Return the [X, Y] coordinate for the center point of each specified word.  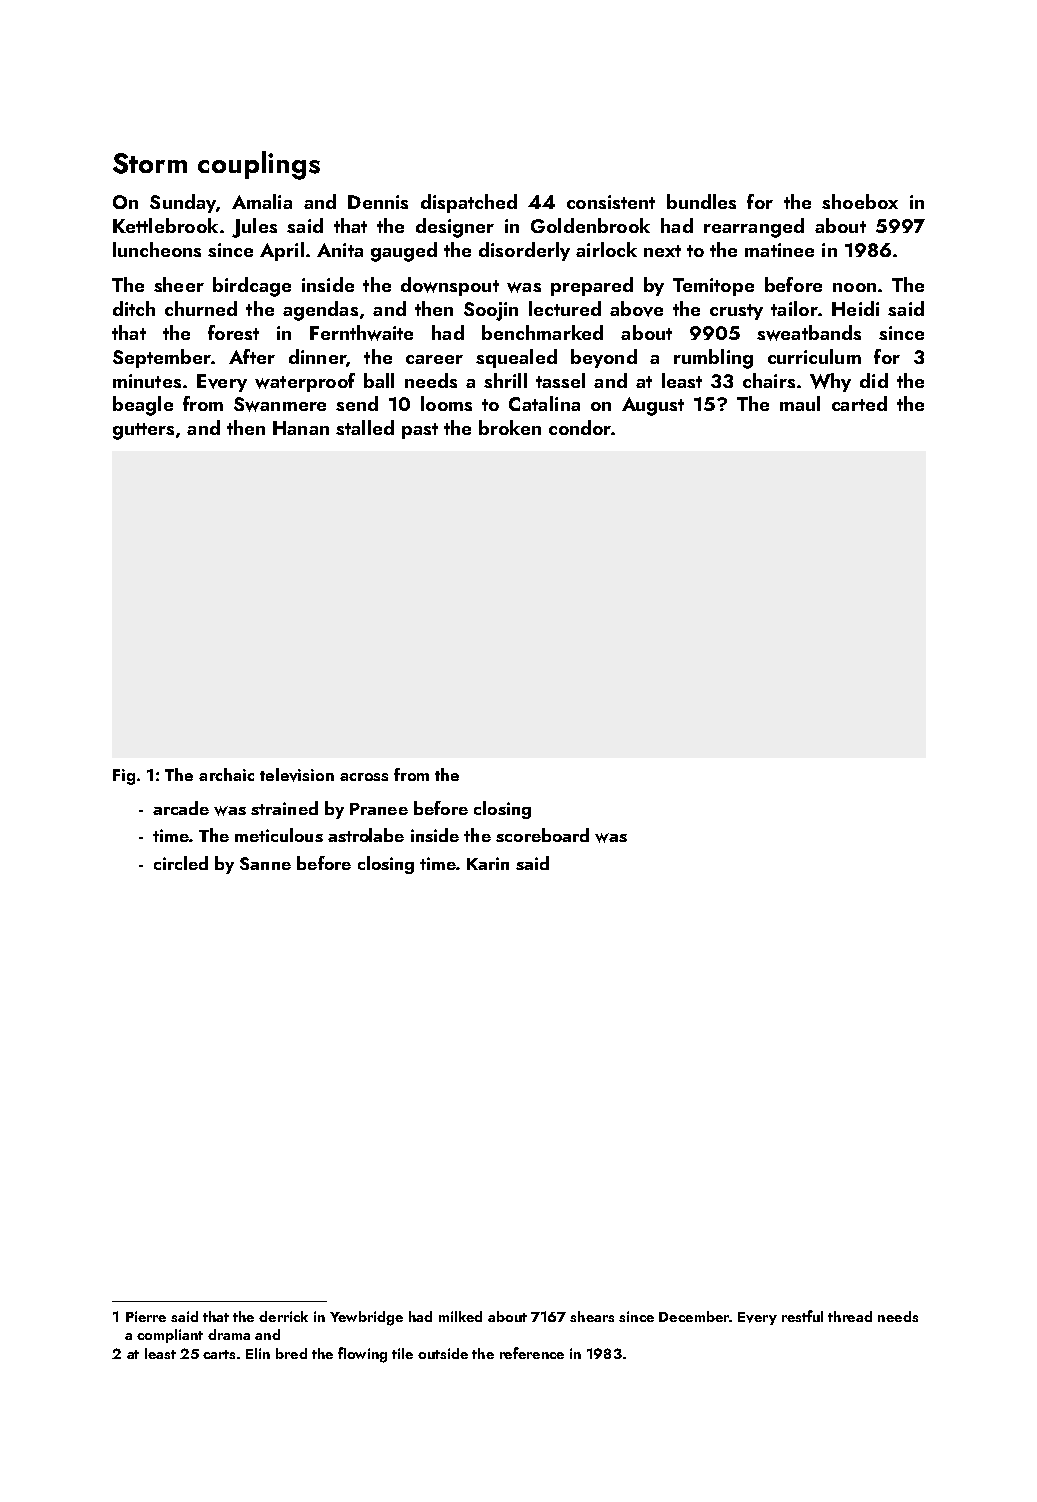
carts [219, 1354]
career [434, 359]
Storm [150, 163]
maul [800, 403]
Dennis [378, 202]
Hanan [301, 428]
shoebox [860, 201]
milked [460, 1316]
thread [850, 1316]
